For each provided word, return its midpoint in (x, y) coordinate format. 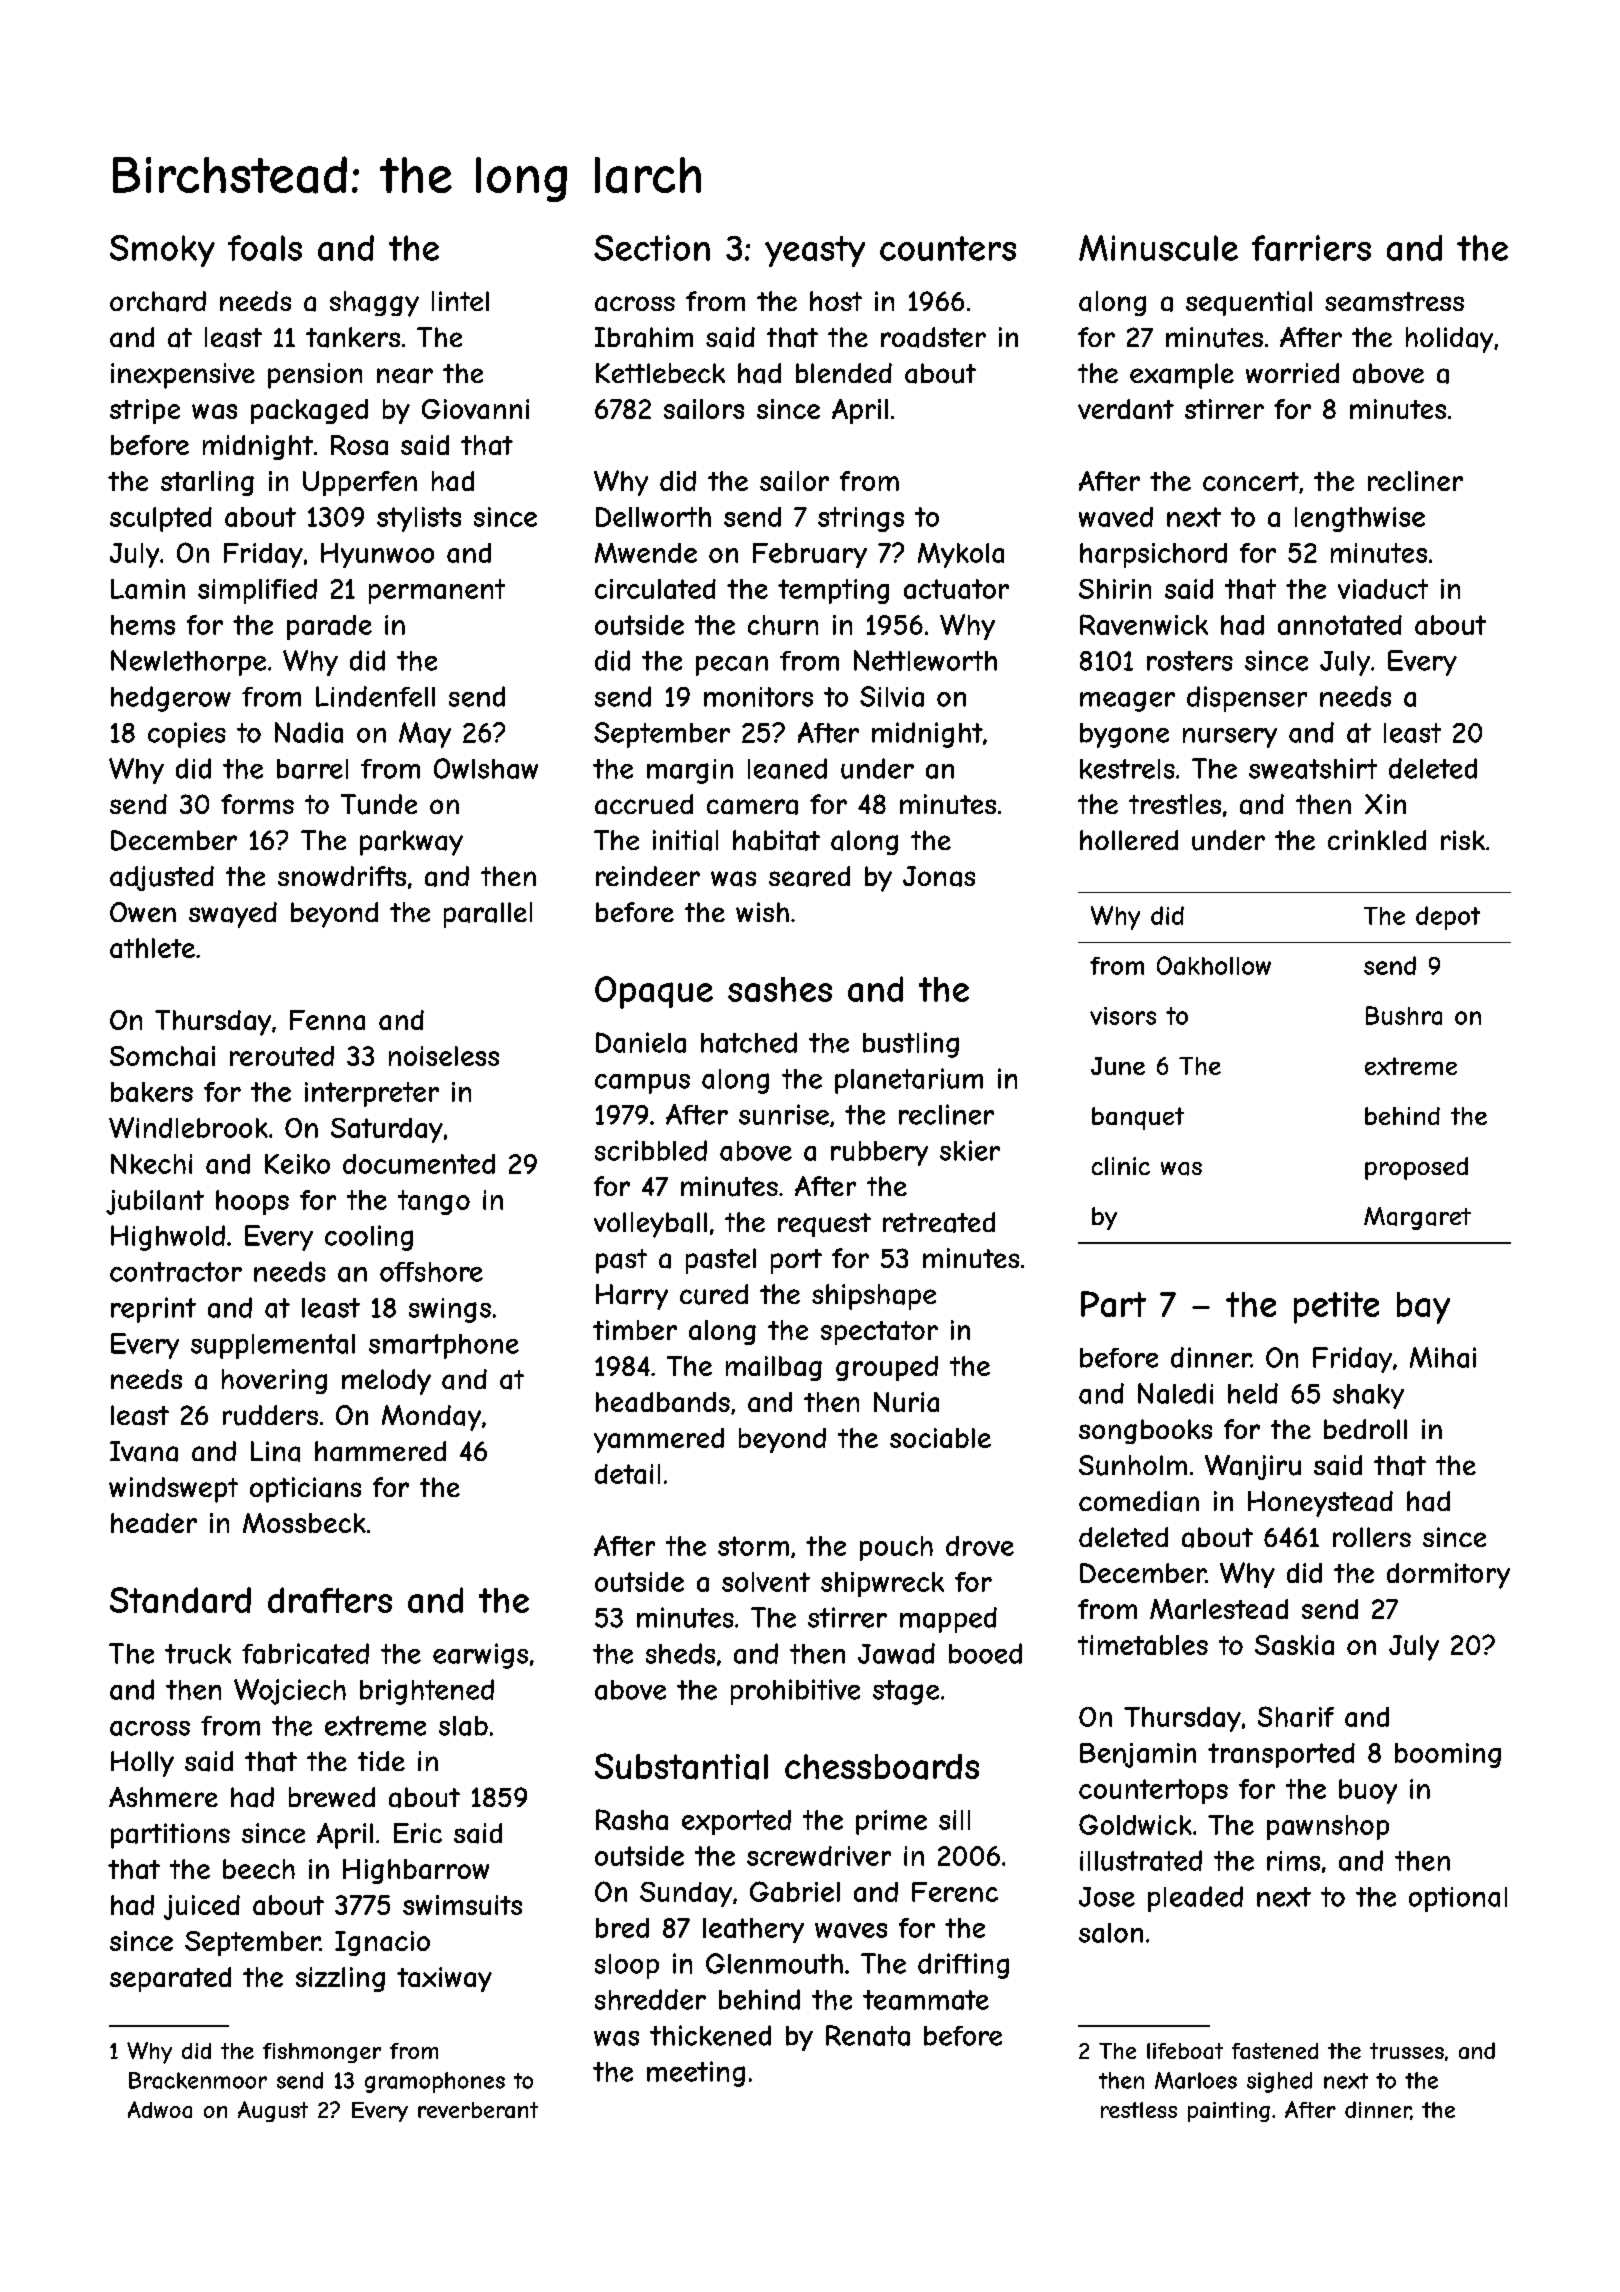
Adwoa (160, 2109)
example (1182, 376)
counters (948, 248)
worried (1292, 373)
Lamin (148, 589)
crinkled (1377, 840)
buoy (1368, 1791)
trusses (1407, 2051)
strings (861, 519)
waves (851, 1930)
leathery (753, 1930)
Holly (142, 1764)
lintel (460, 301)
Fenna (327, 1020)
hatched (749, 1042)
